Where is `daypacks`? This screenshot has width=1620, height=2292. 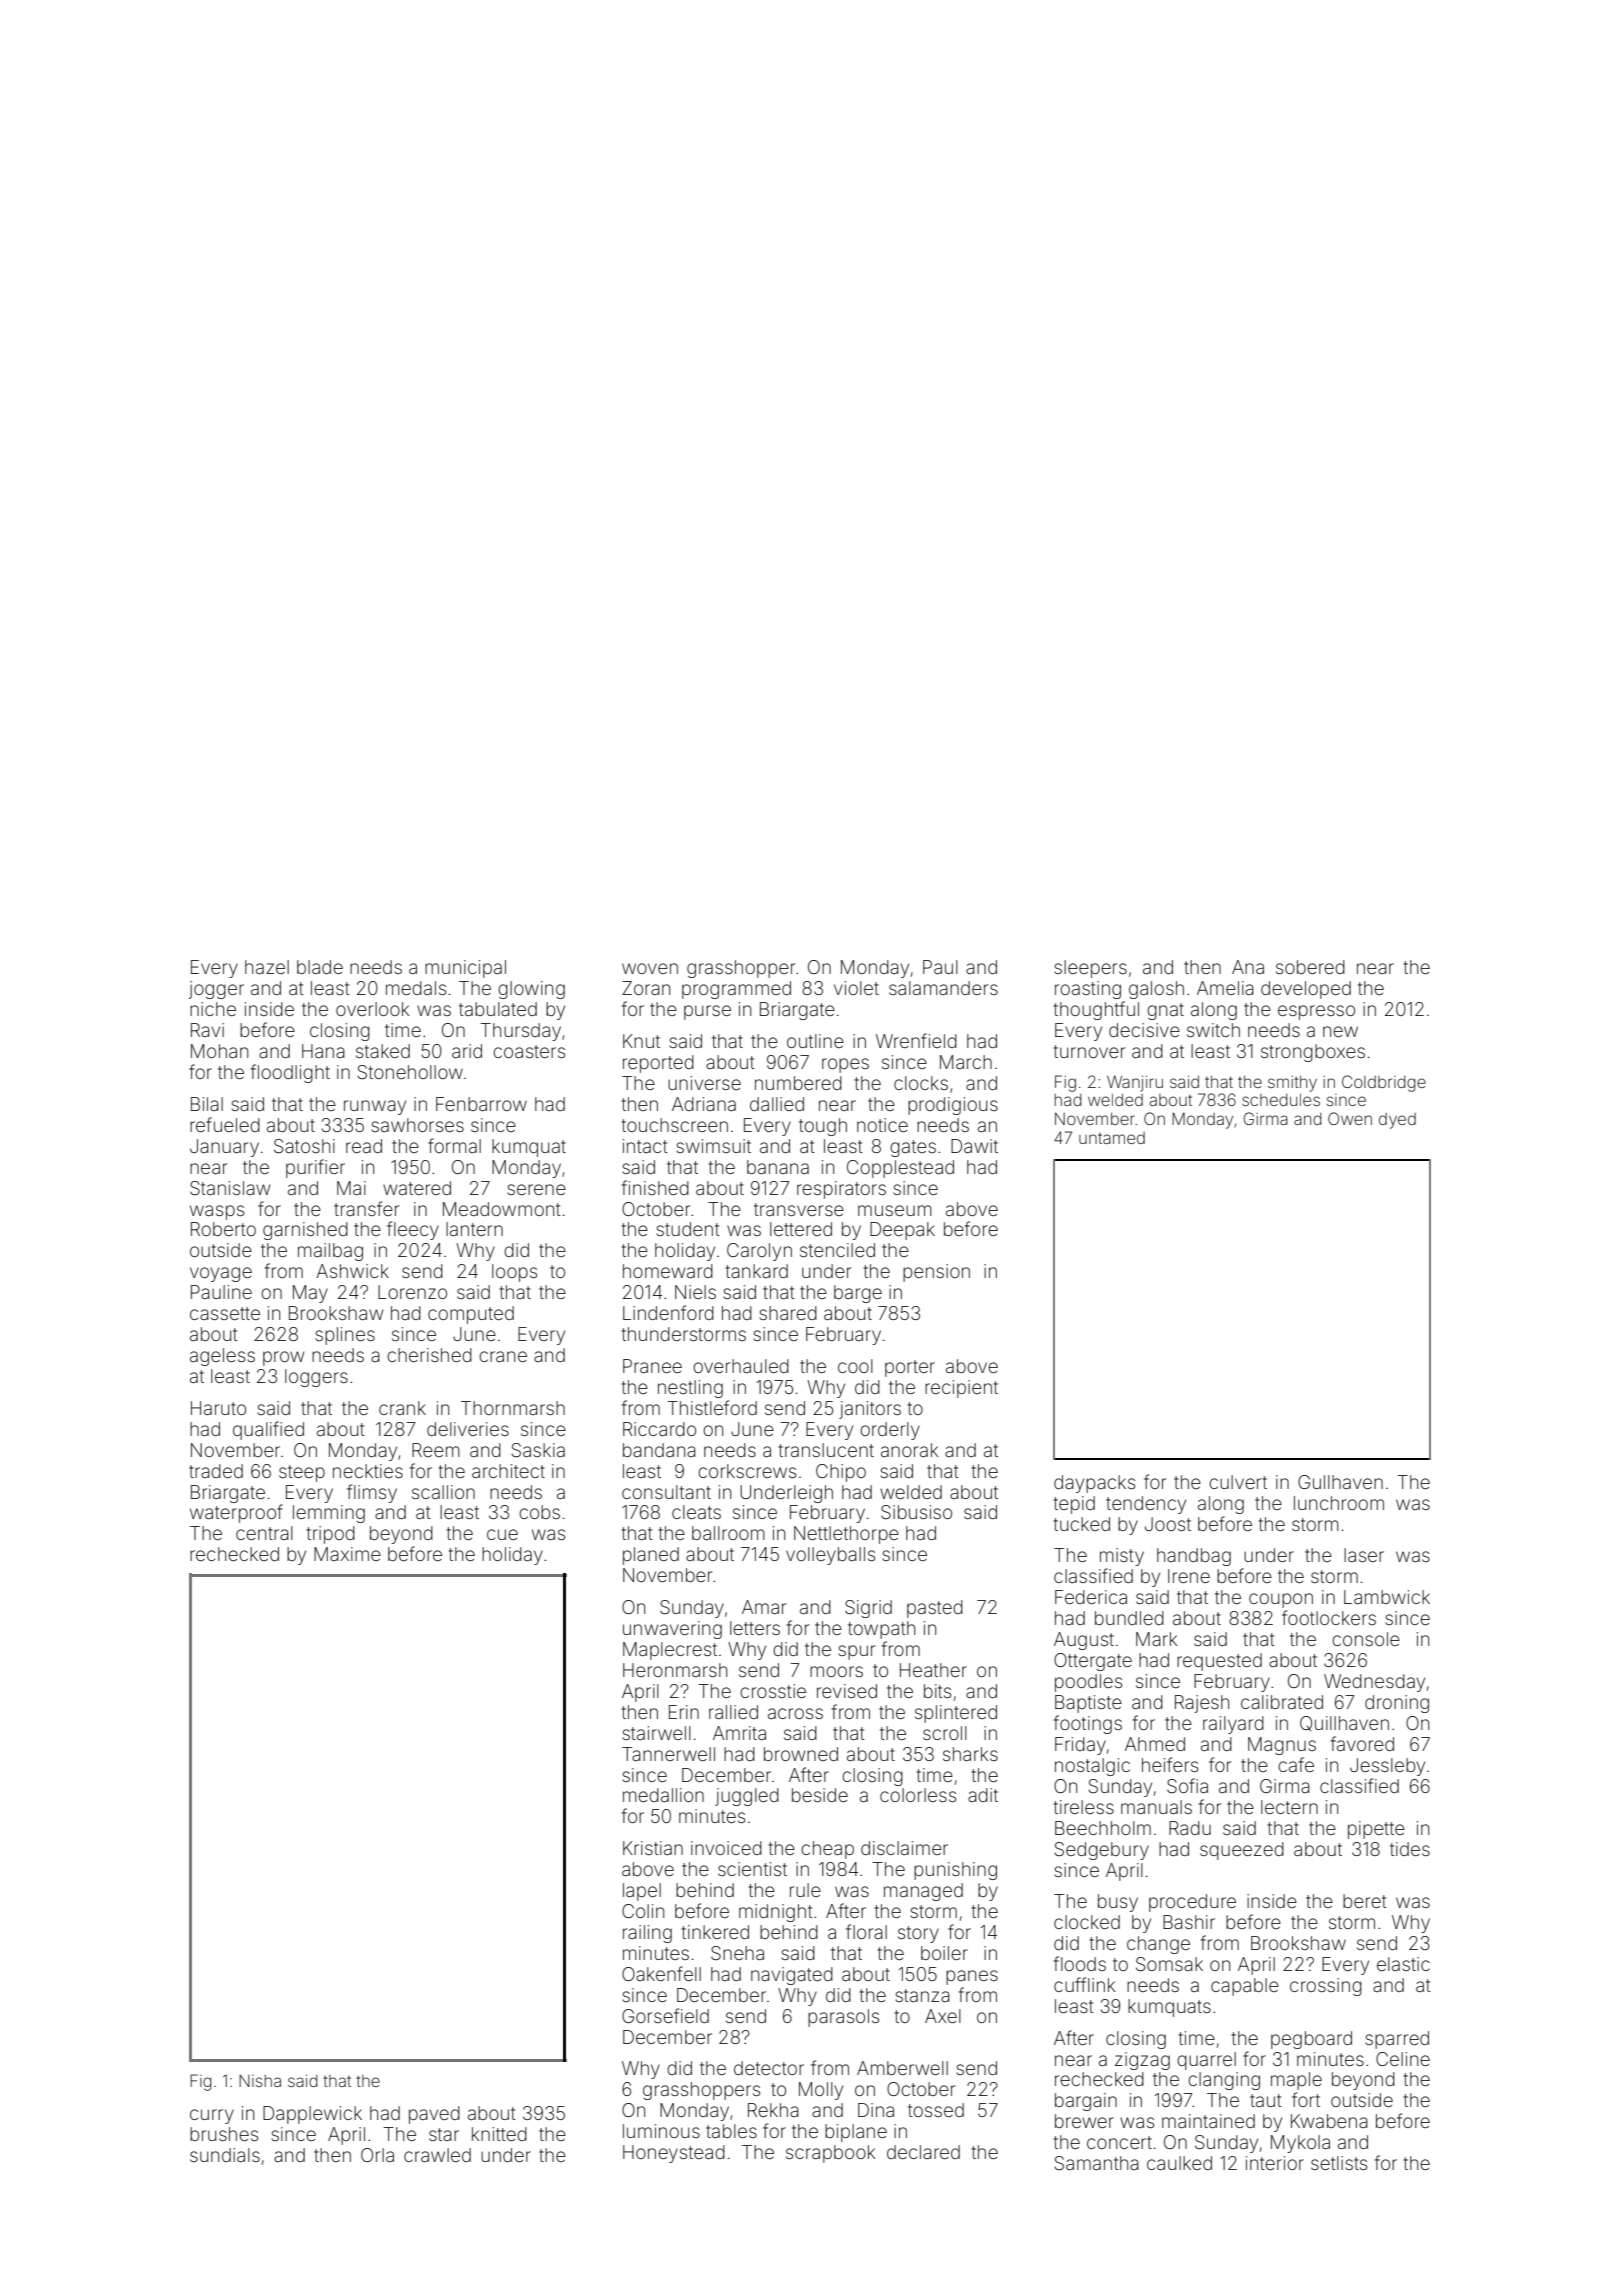 daypacks is located at coordinates (1094, 1484).
